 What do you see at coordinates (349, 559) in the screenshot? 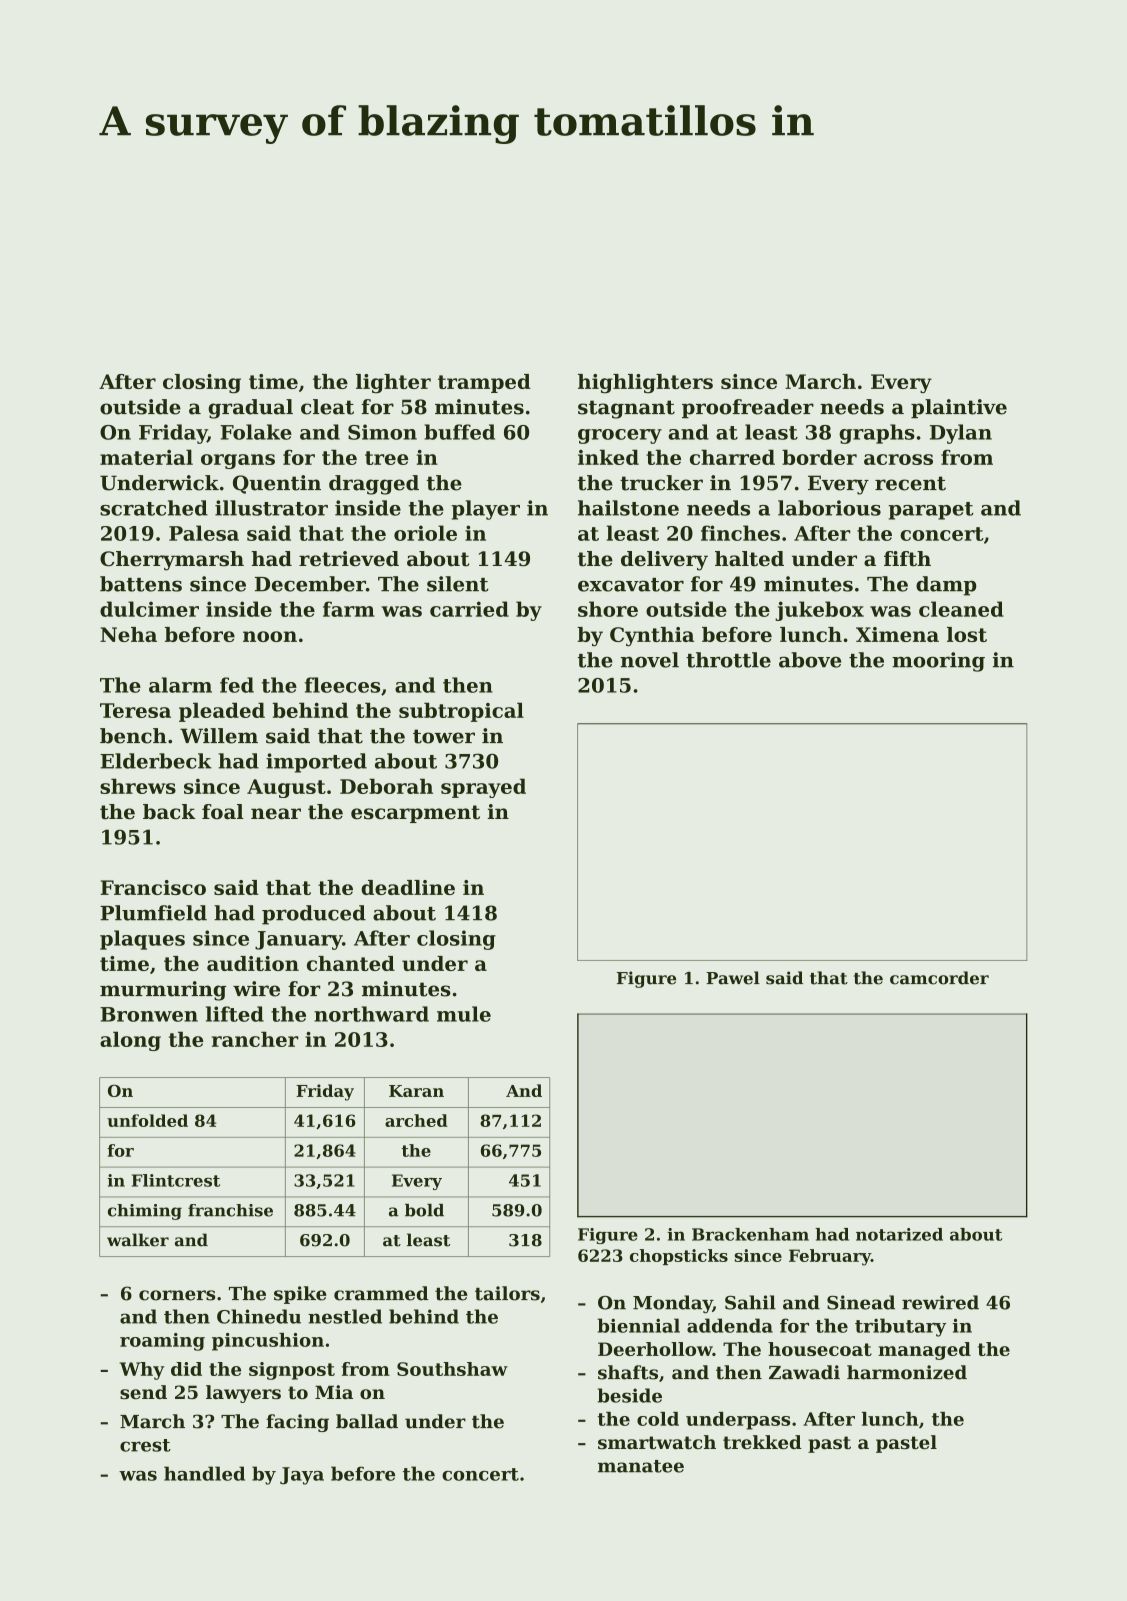
I see `retrieved` at bounding box center [349, 559].
